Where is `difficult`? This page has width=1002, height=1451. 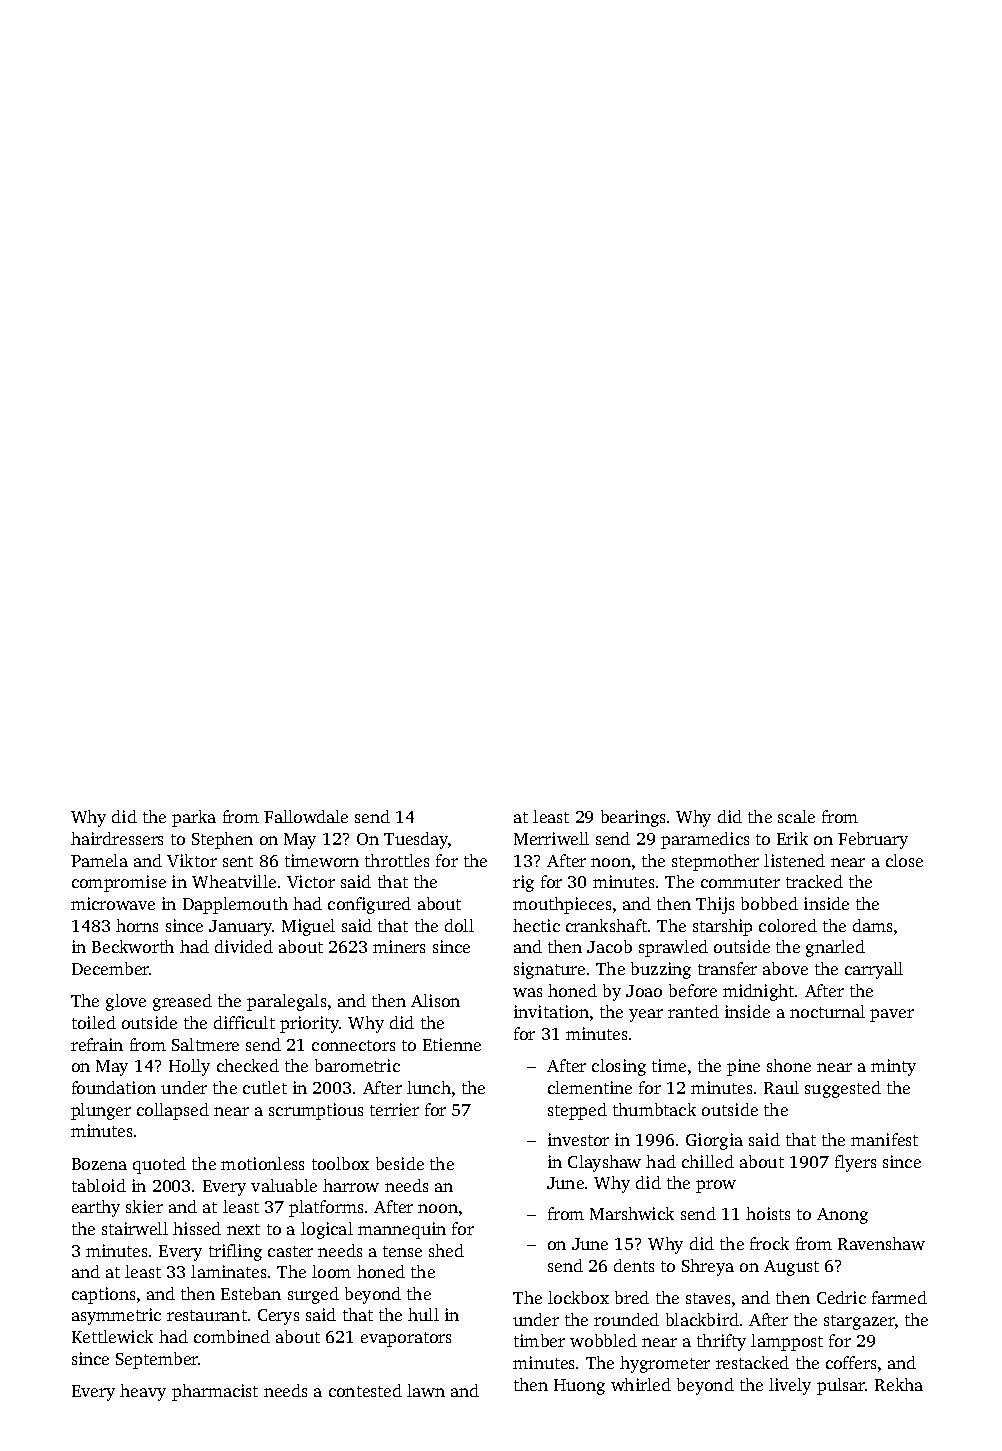
difficult is located at coordinates (244, 1022).
